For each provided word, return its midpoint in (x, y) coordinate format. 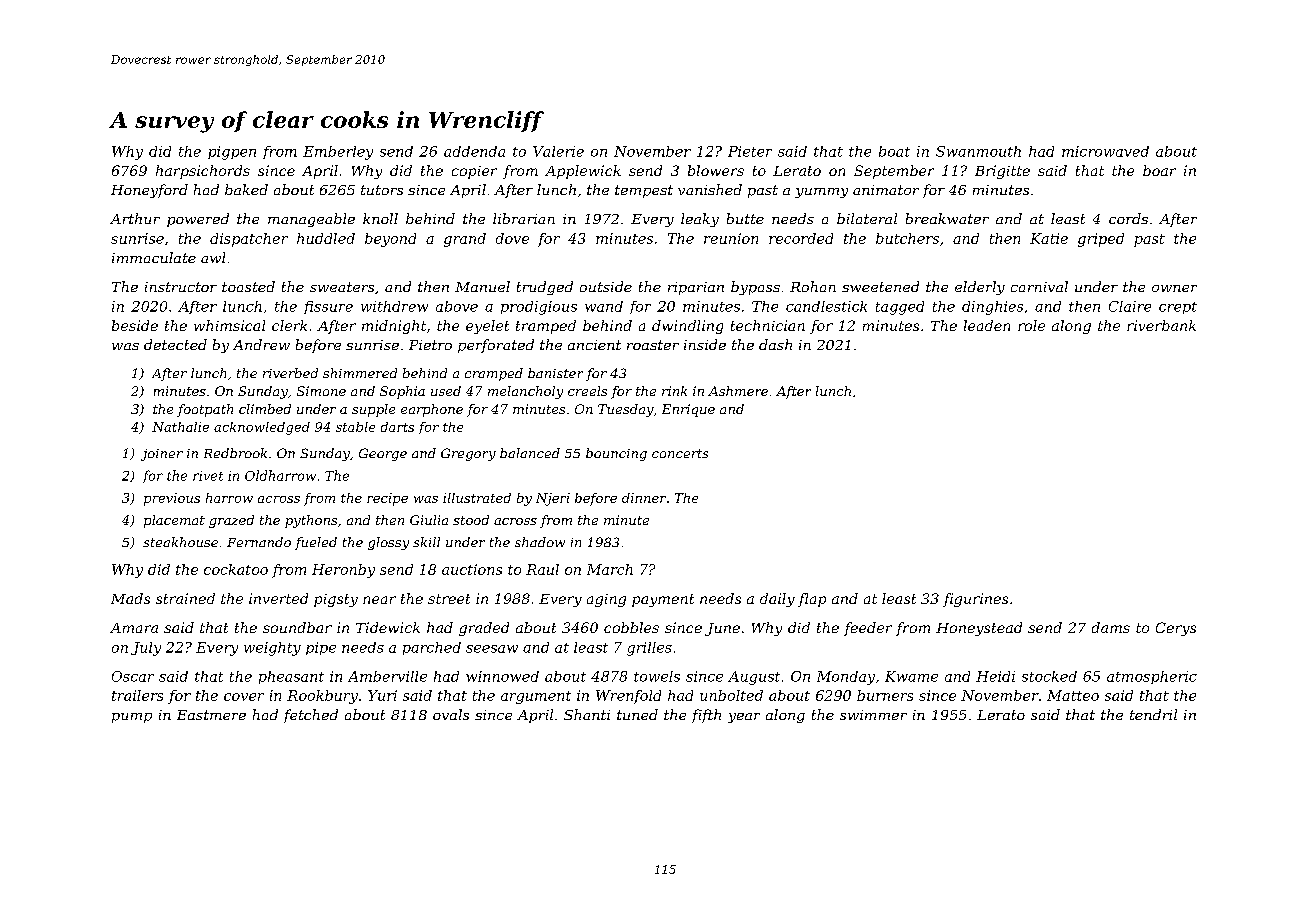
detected (175, 344)
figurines (975, 600)
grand (465, 240)
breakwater (947, 218)
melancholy (525, 392)
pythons (311, 521)
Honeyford (149, 191)
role (1031, 325)
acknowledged (262, 428)
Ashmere (738, 391)
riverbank (1161, 325)
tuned (637, 714)
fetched (311, 716)
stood (471, 520)
